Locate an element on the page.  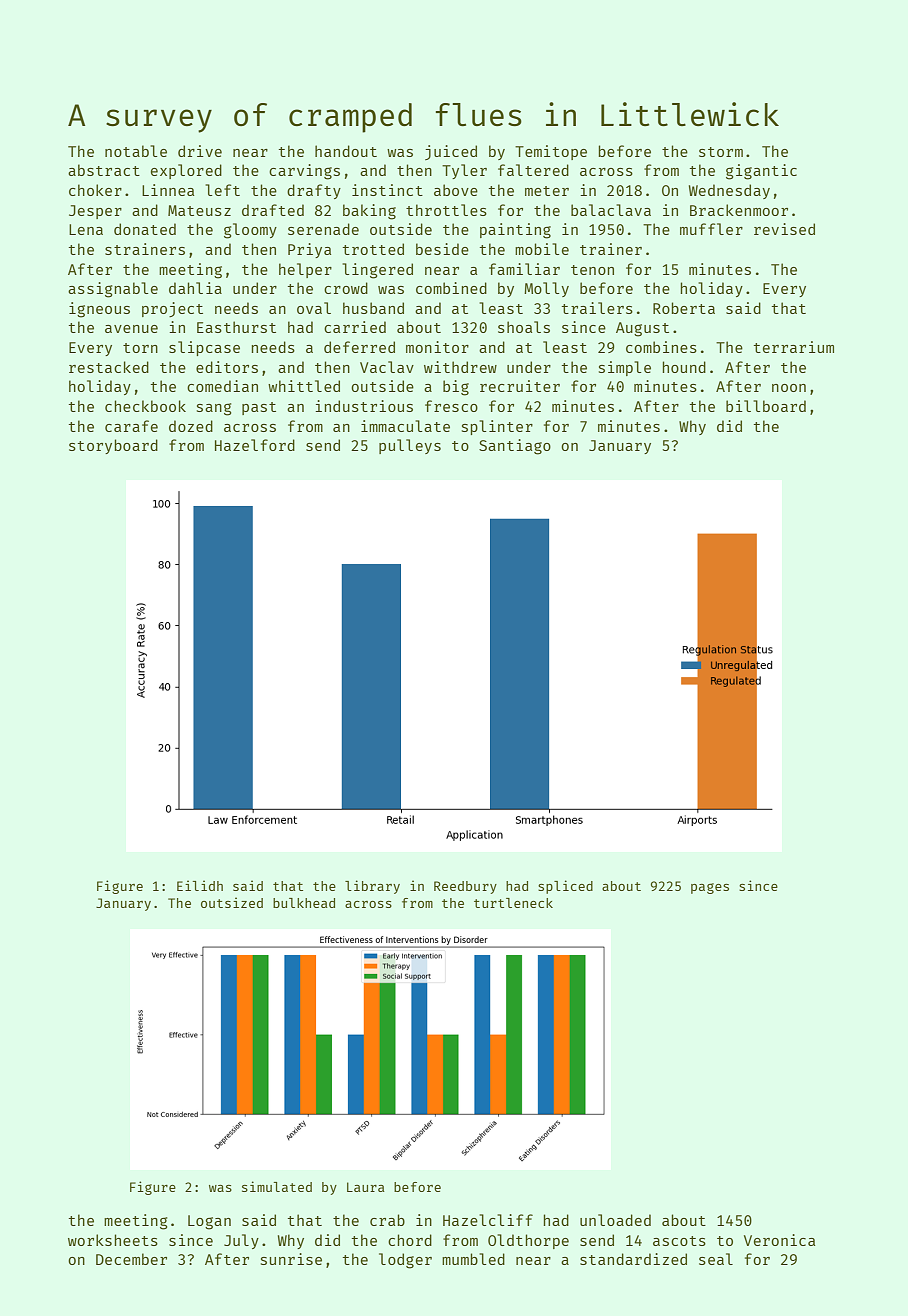
outsized is located at coordinates (232, 902).
